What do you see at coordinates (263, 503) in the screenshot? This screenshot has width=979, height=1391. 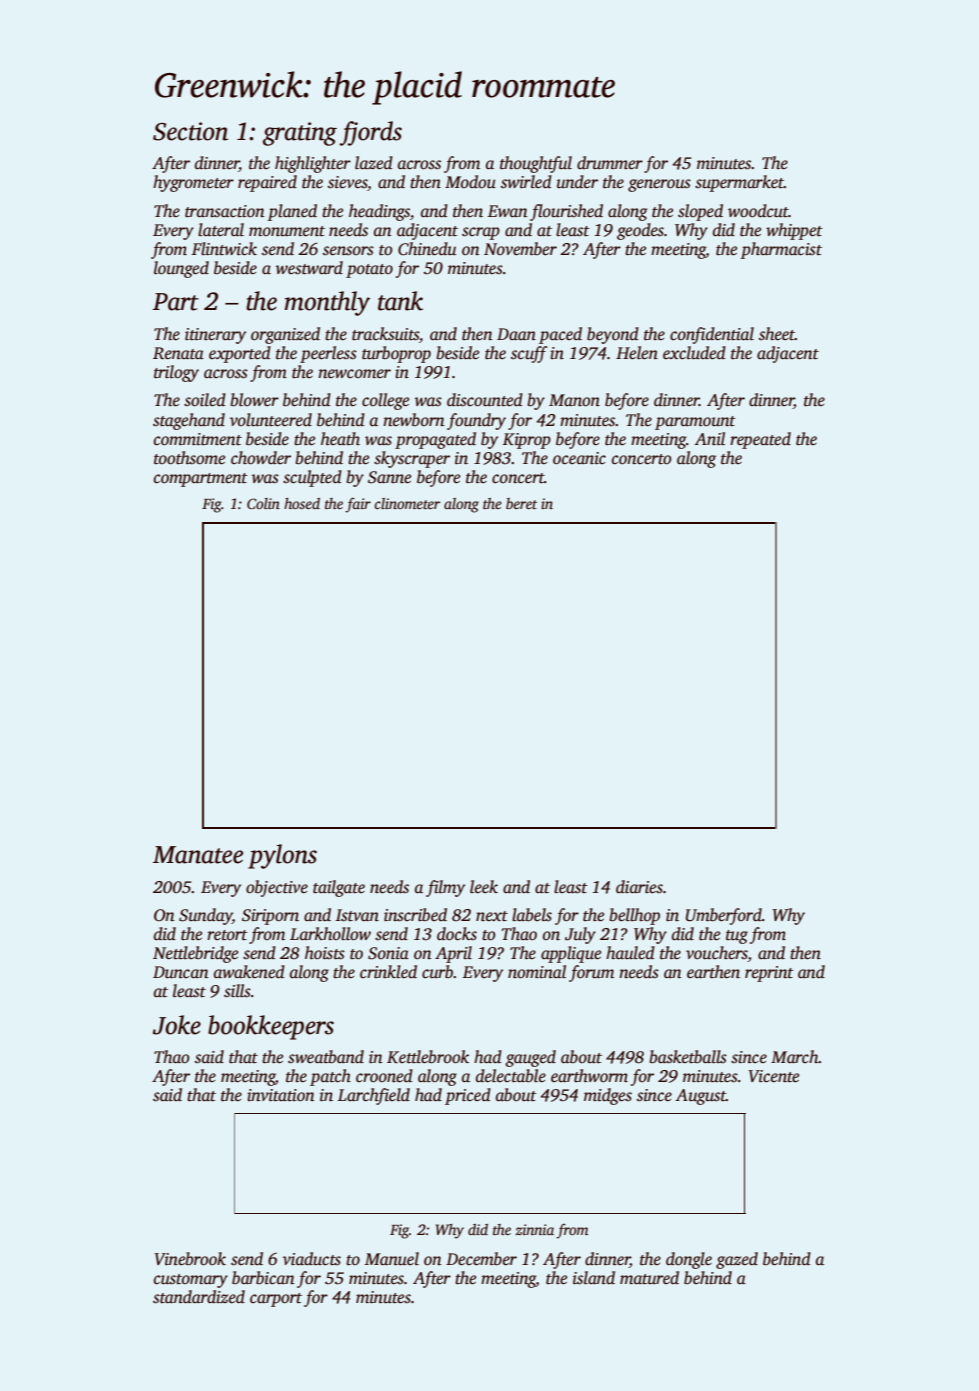 I see `Colin` at bounding box center [263, 503].
